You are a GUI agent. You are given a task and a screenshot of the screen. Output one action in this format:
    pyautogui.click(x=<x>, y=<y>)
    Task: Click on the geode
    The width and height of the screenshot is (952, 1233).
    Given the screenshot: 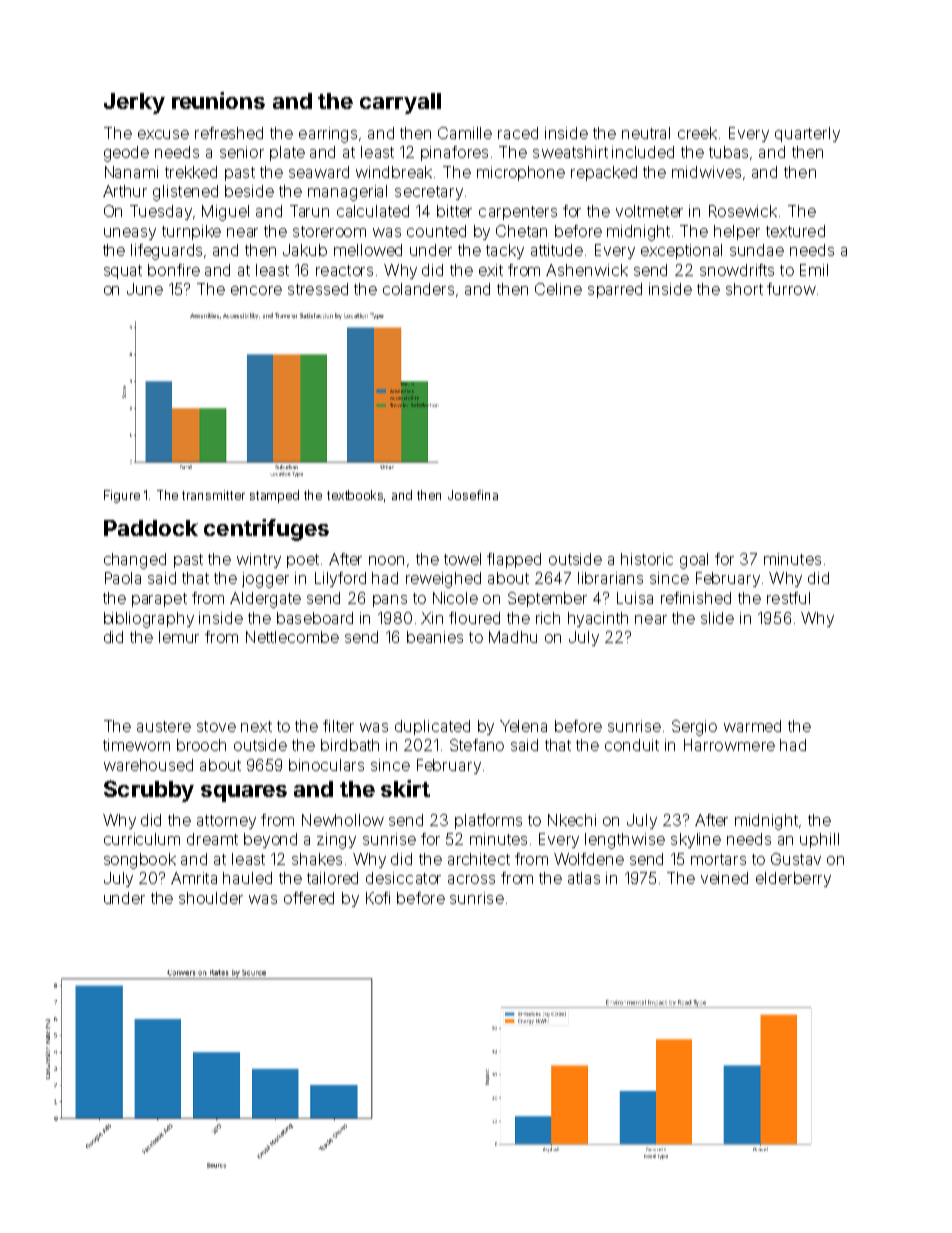 What is the action you would take?
    pyautogui.click(x=126, y=154)
